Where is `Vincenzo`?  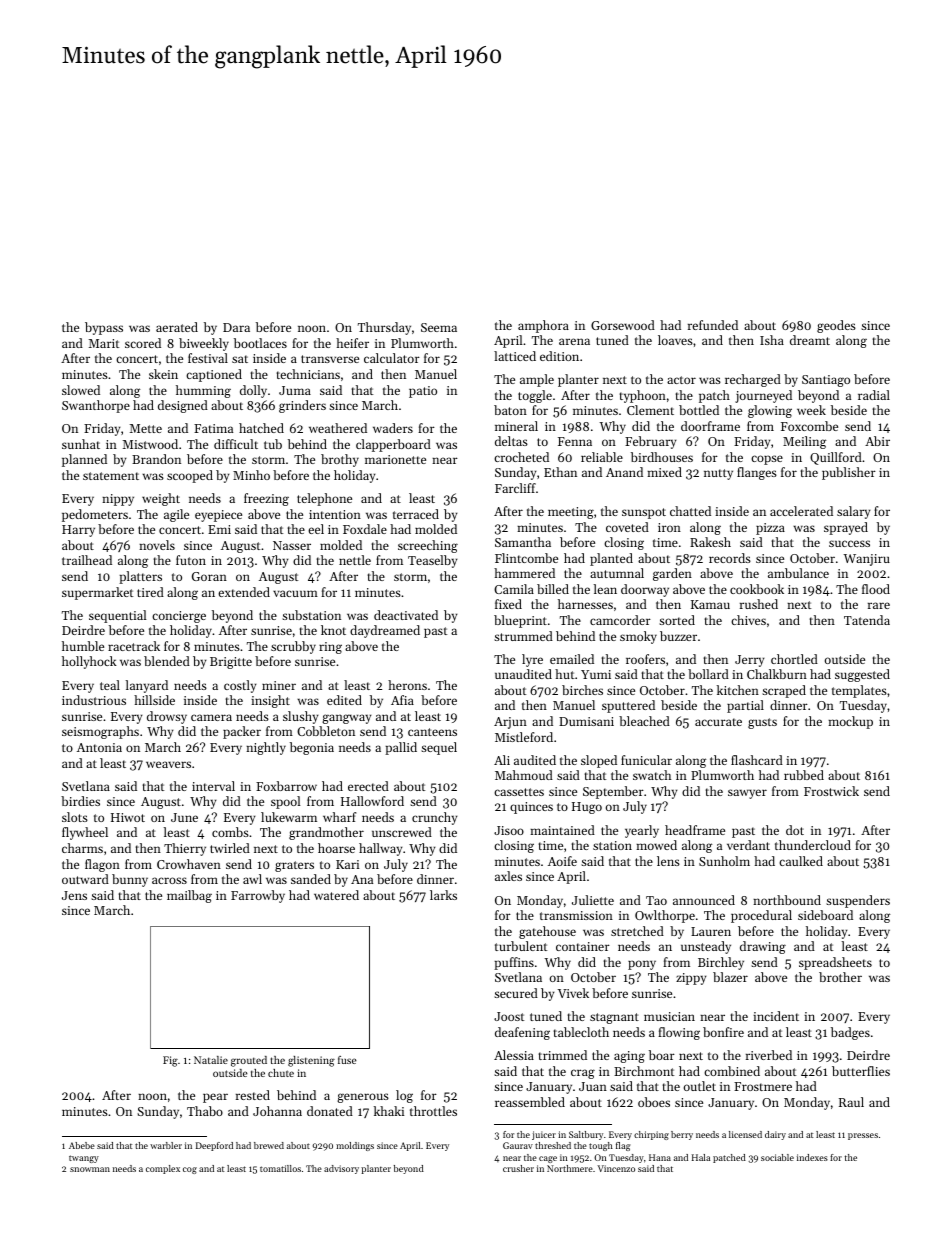 Vincenzo is located at coordinates (616, 1168).
